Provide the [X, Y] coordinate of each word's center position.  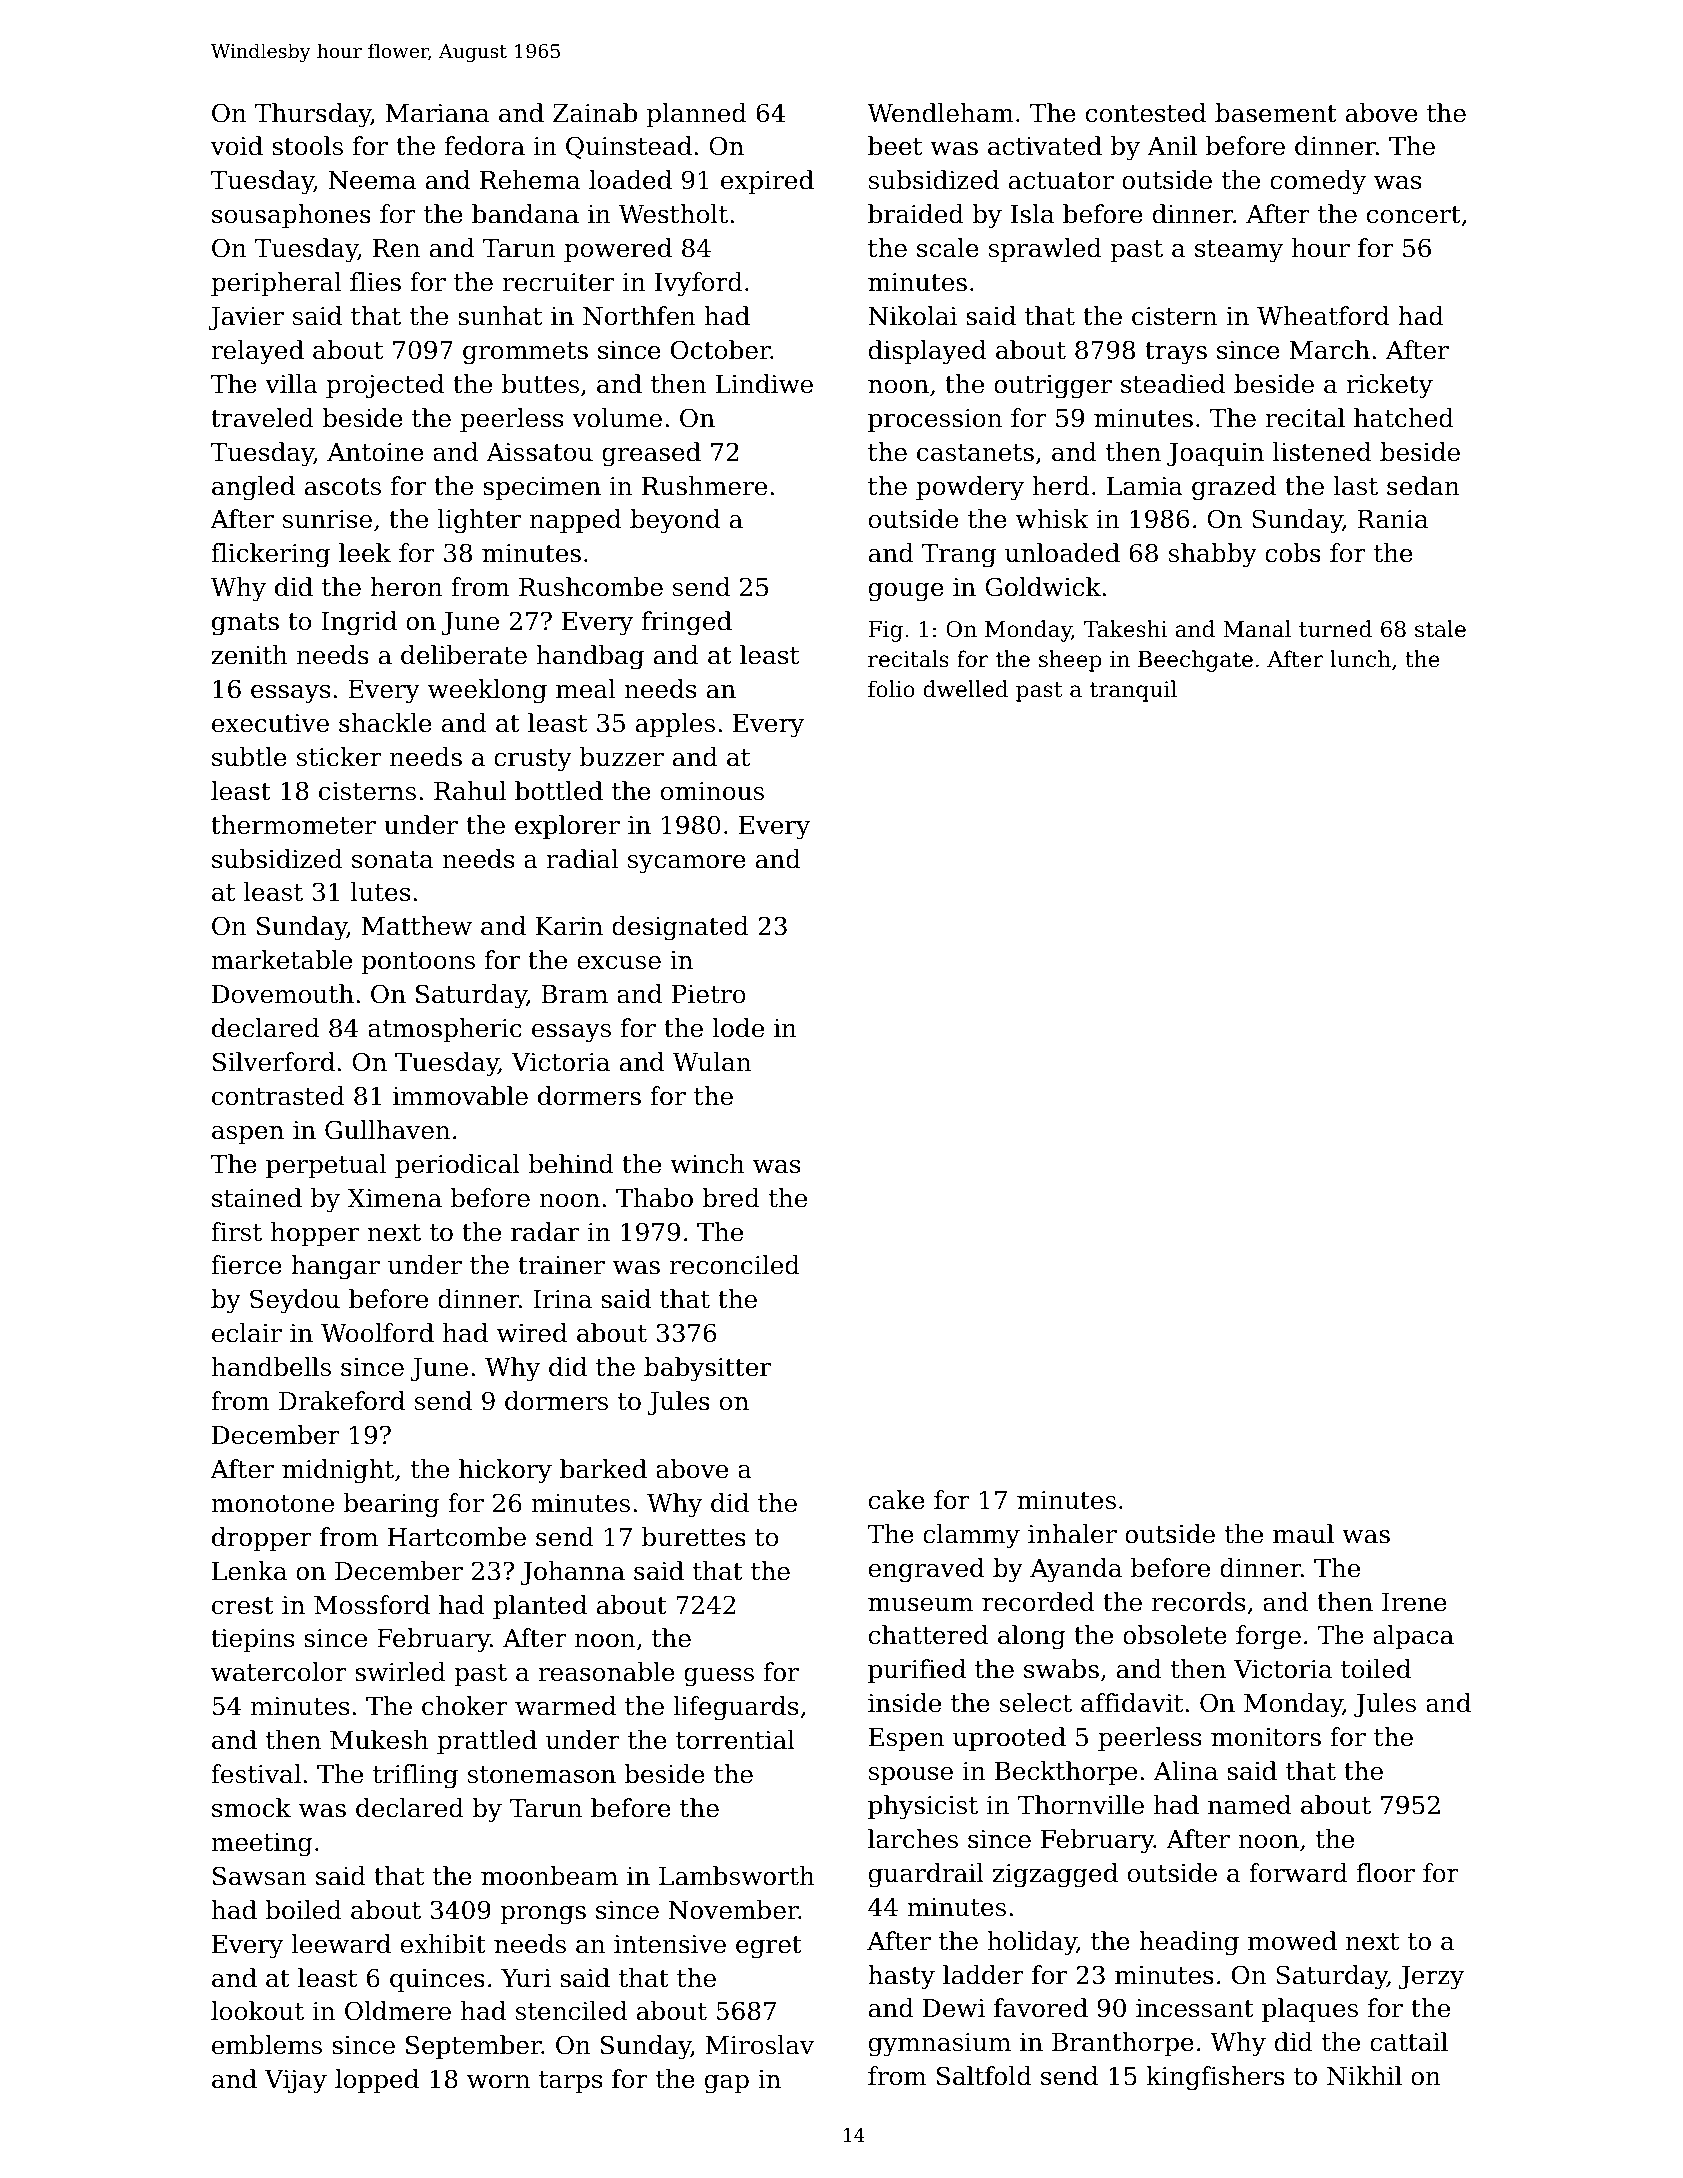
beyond [675, 521]
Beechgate [1195, 661]
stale [1440, 629]
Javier [246, 318]
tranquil [1133, 691]
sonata [392, 860]
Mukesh [379, 1740]
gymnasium [940, 2045]
